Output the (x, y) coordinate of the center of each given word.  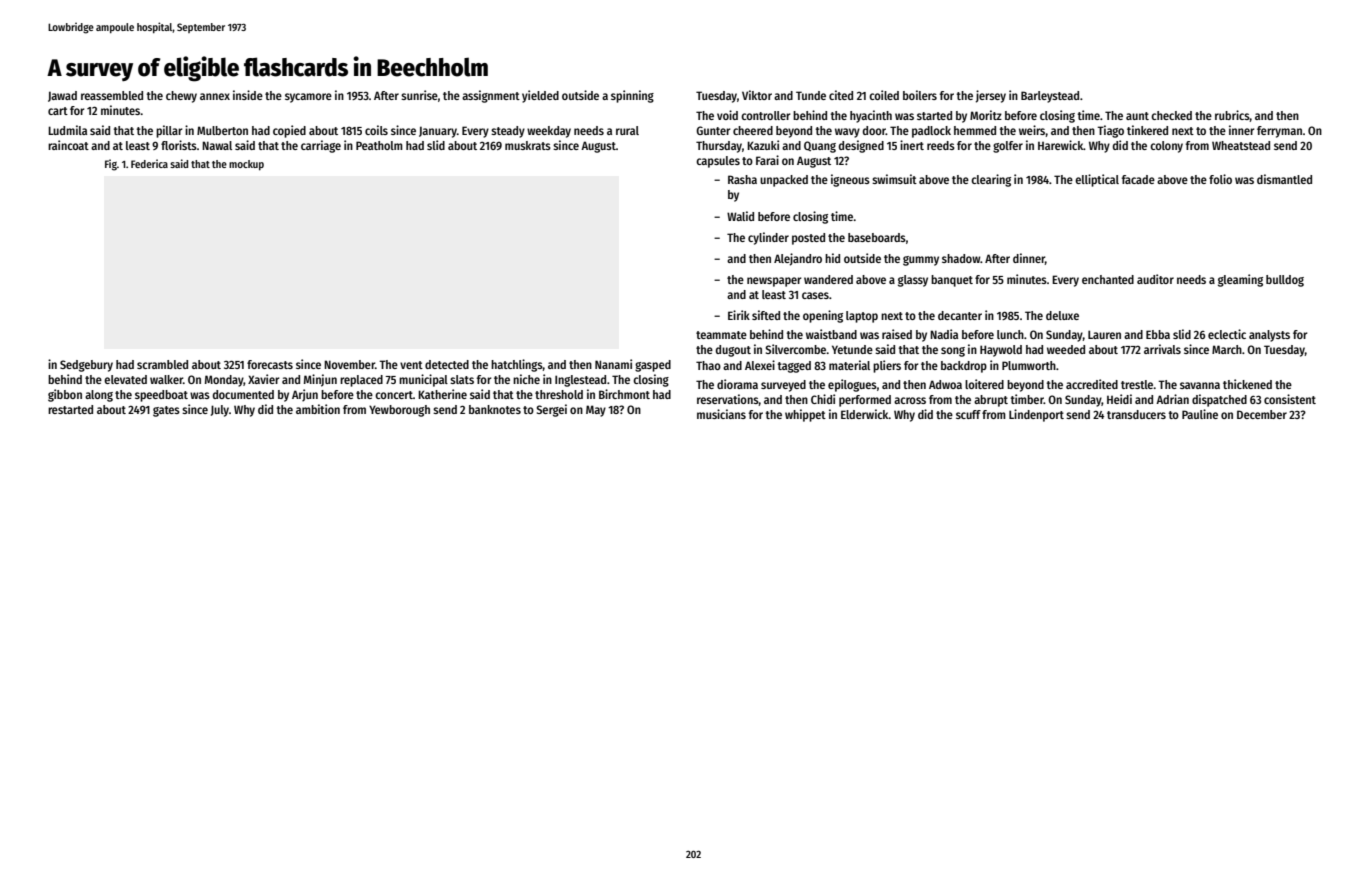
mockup (246, 165)
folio (1220, 179)
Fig (111, 165)
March (1227, 349)
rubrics (1232, 116)
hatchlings (517, 365)
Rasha (742, 179)
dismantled (1284, 179)
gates (166, 411)
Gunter (713, 130)
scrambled (162, 364)
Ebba (1158, 334)
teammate (721, 335)
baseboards (877, 237)
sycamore (308, 98)
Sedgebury (86, 366)
